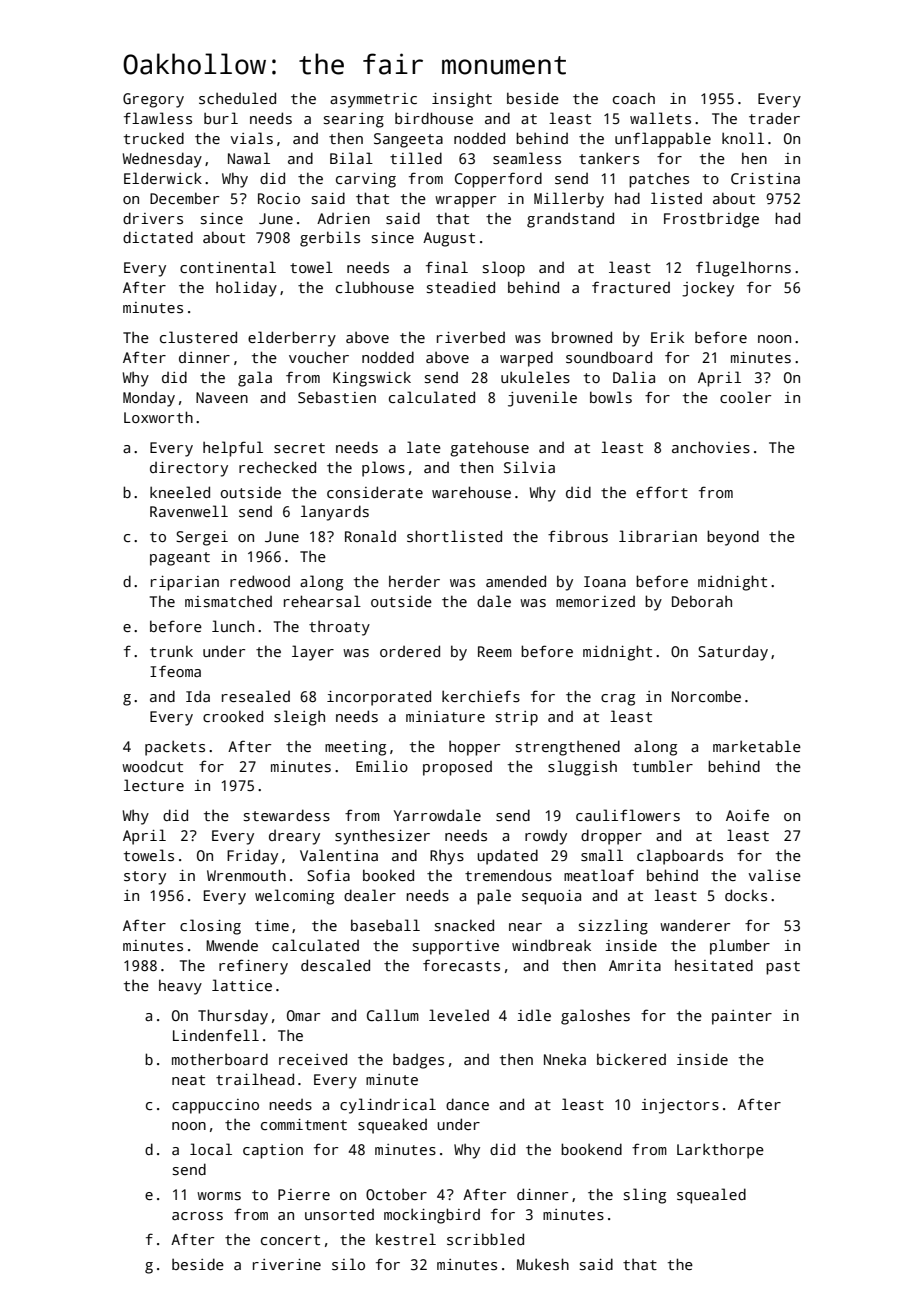  I want to click on valise, so click(774, 875).
